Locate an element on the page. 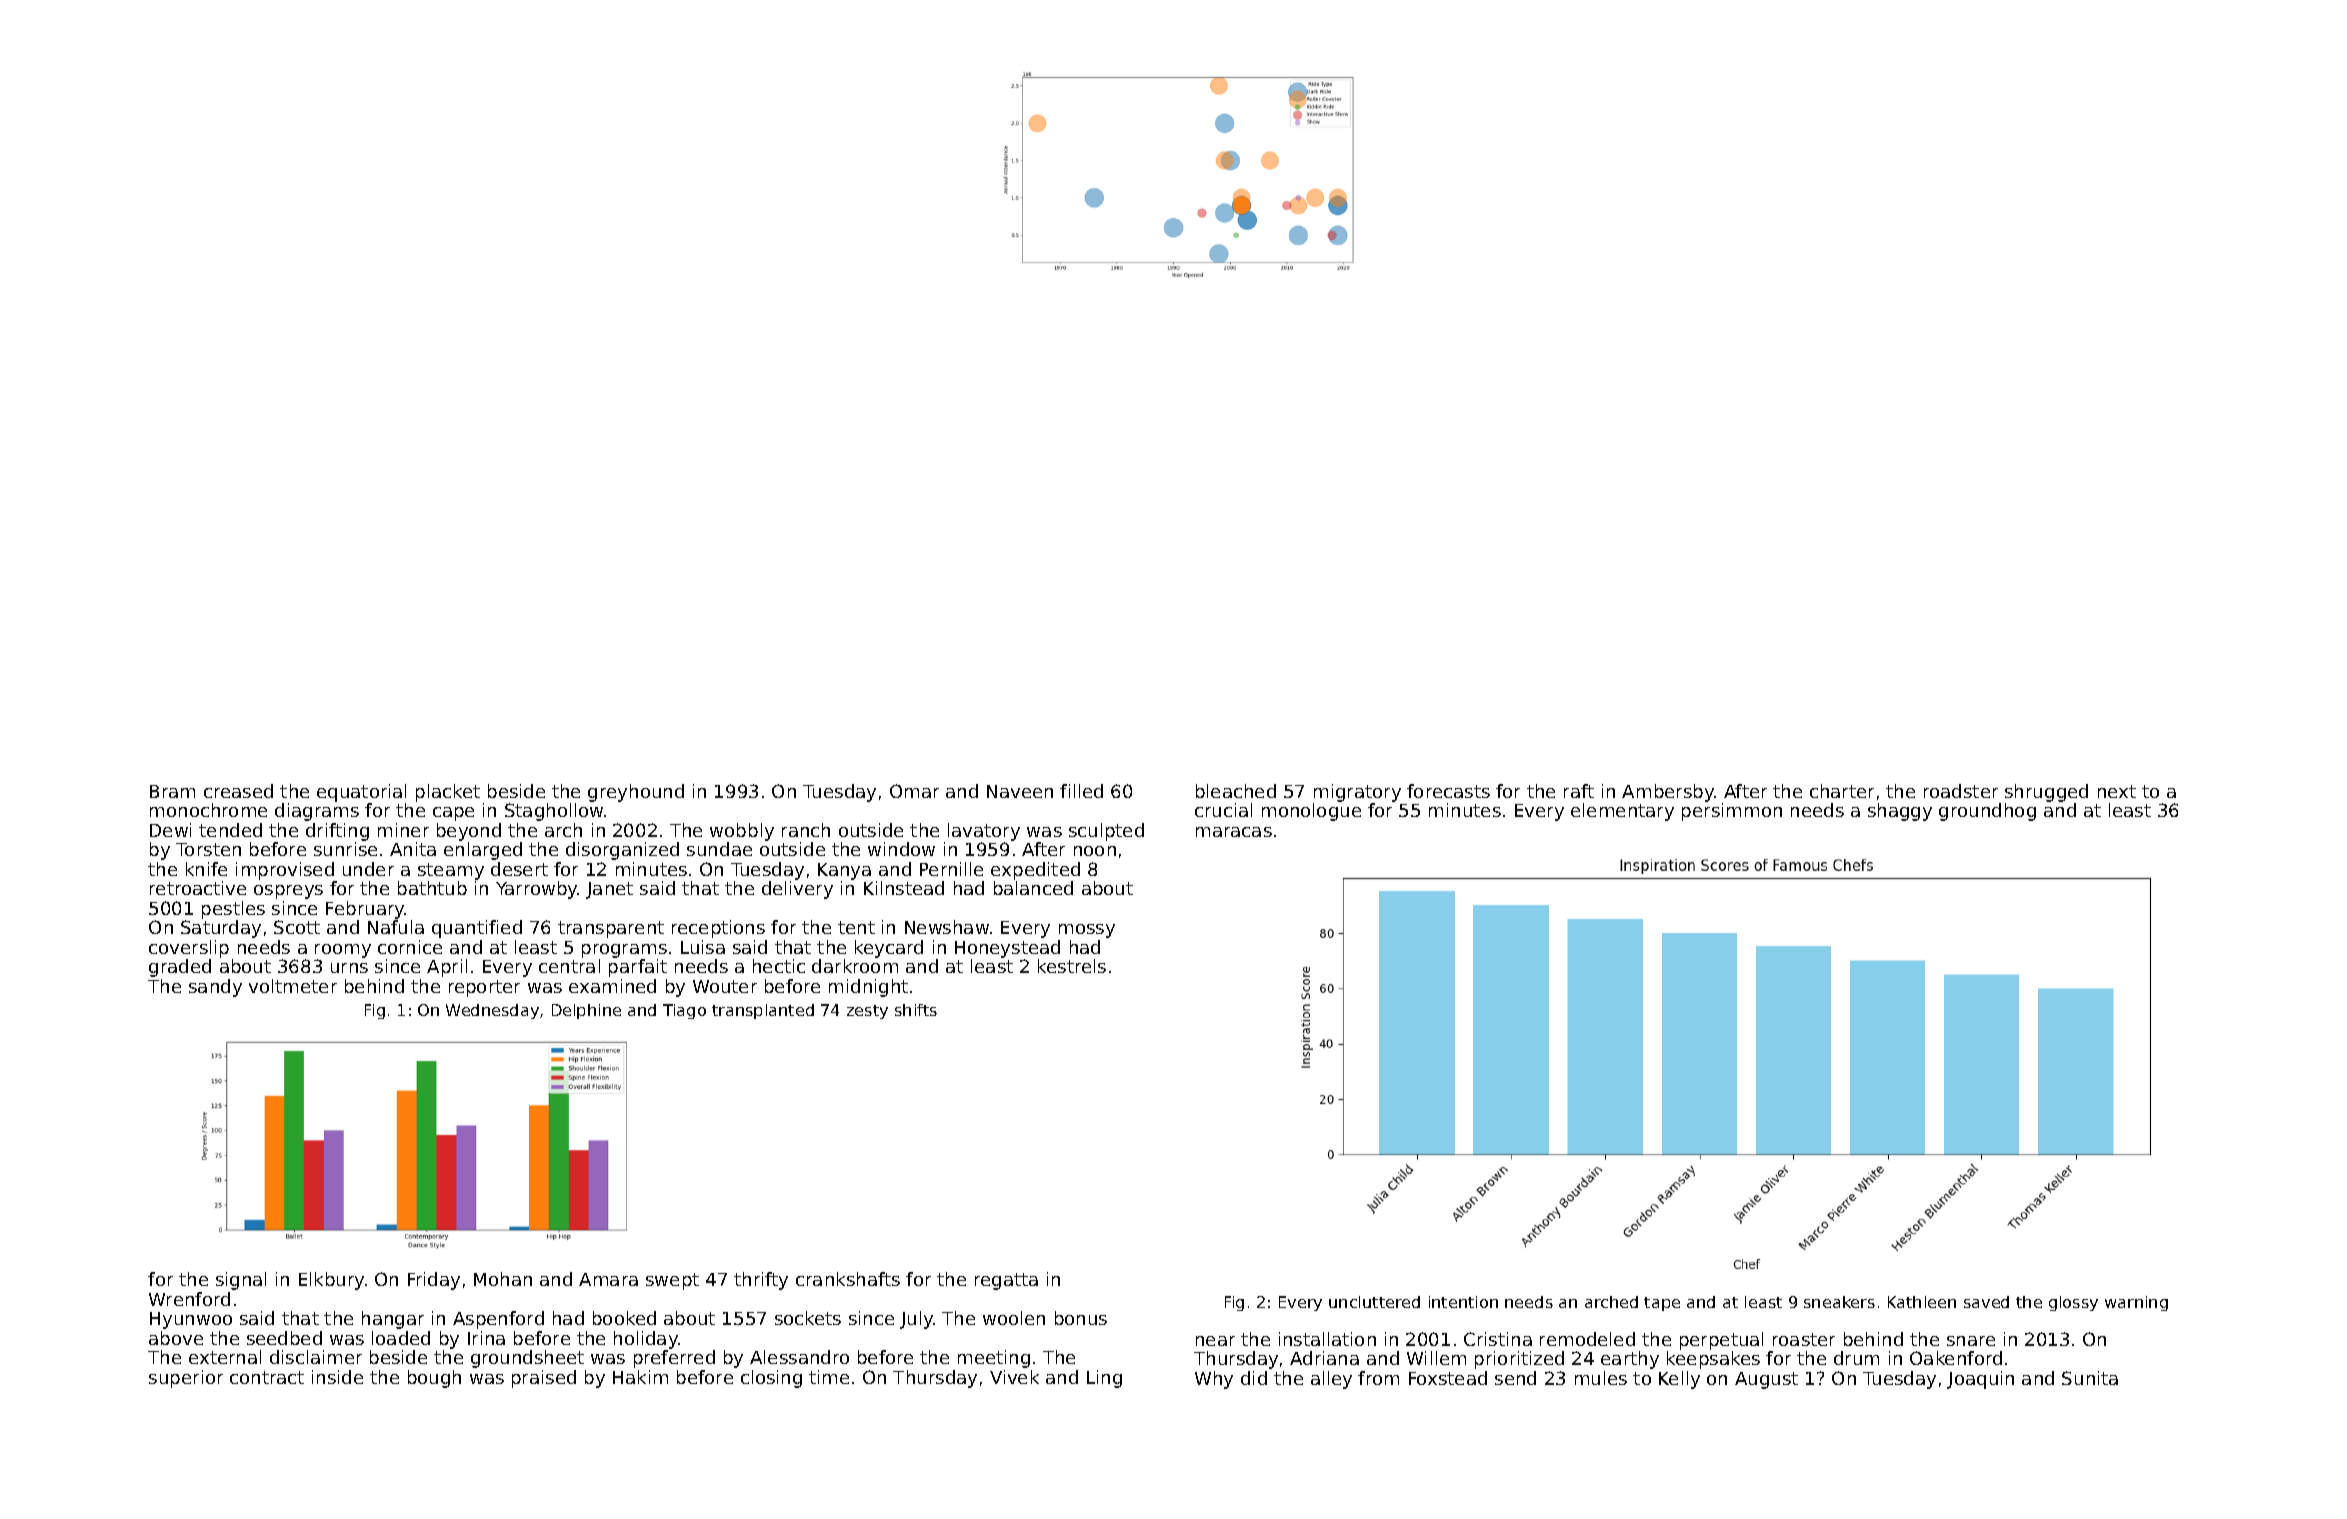  shrugged is located at coordinates (2046, 793).
